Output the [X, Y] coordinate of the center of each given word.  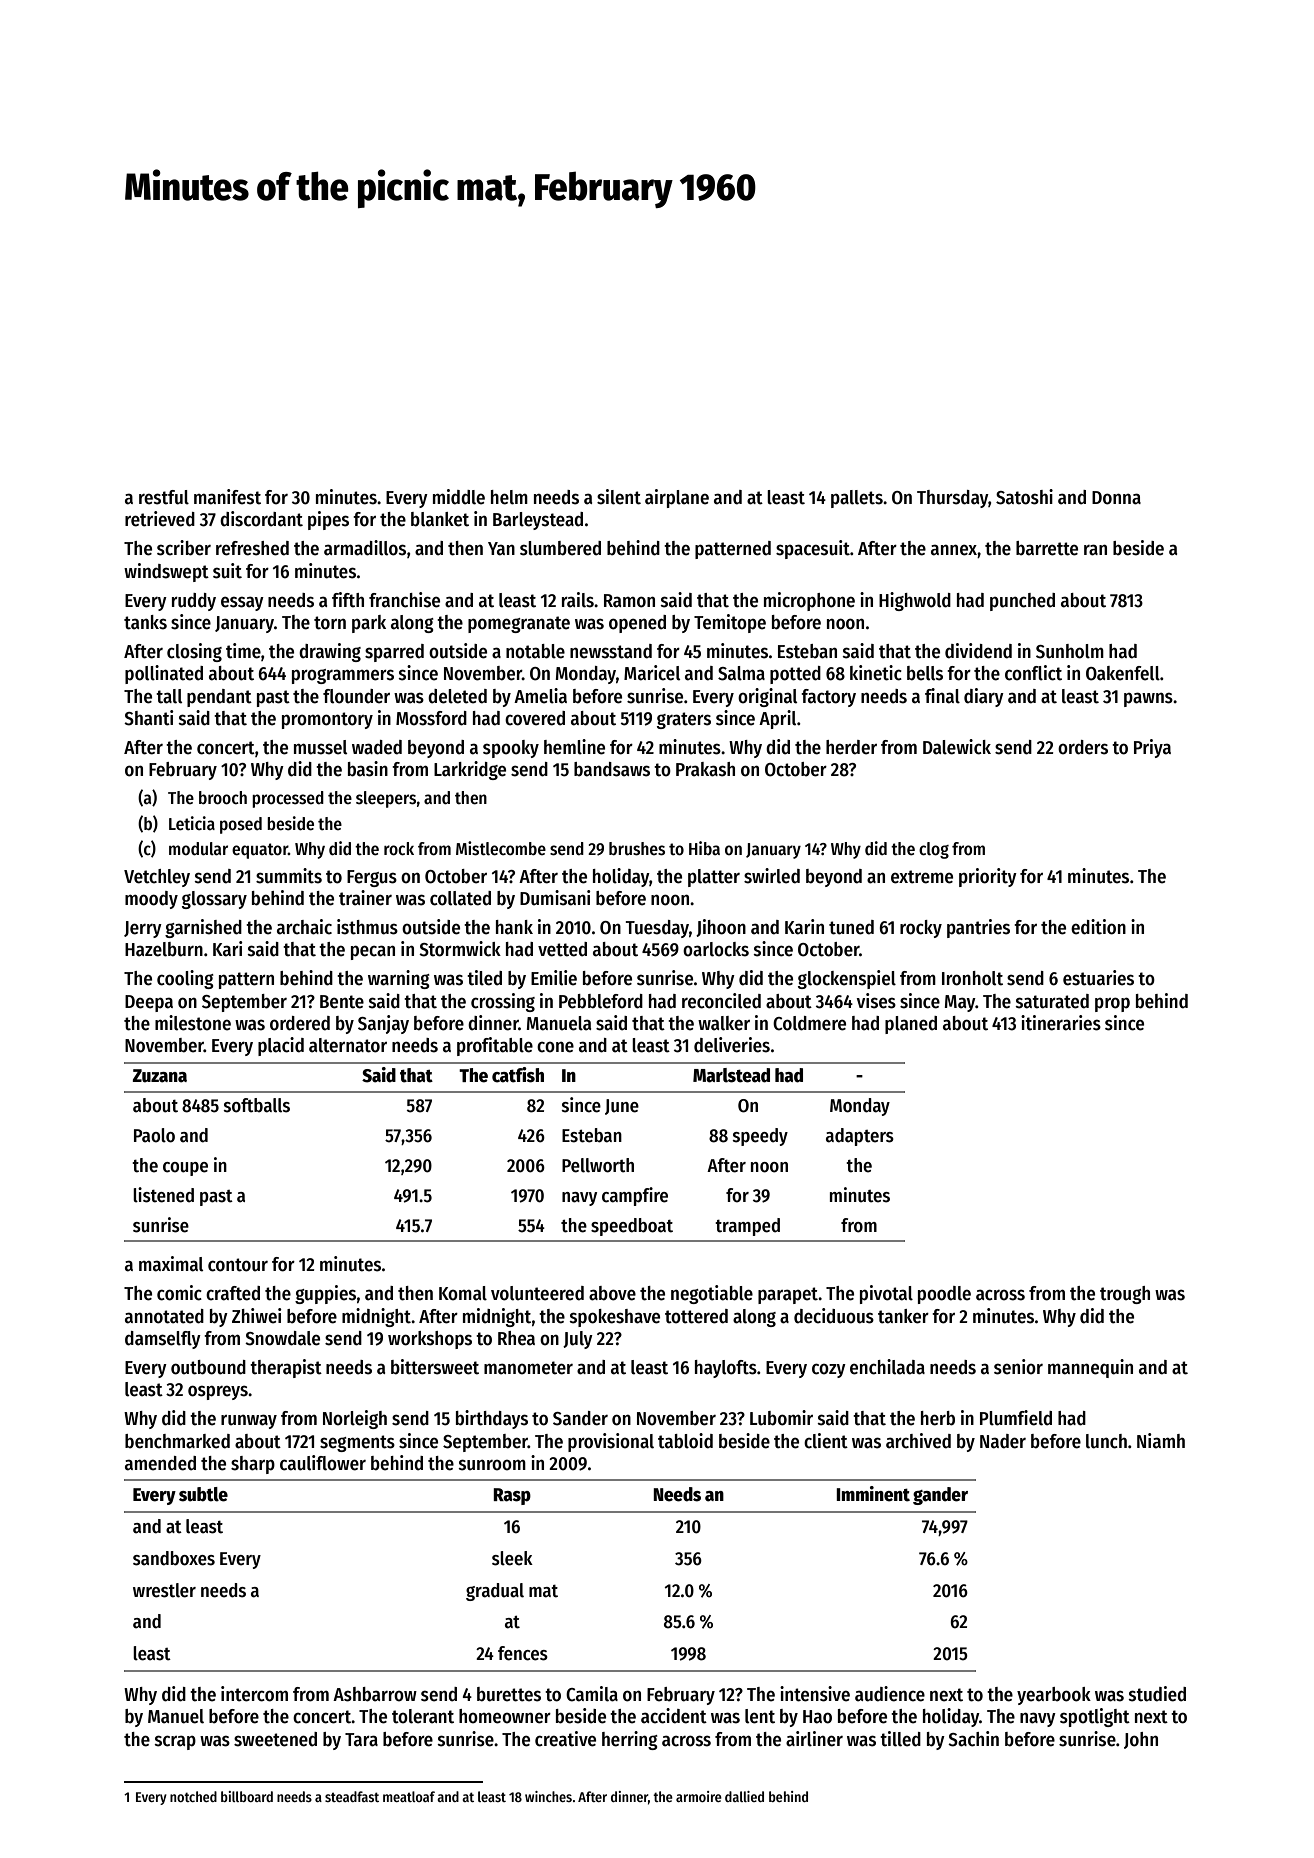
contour [238, 1265]
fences [523, 1653]
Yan [501, 549]
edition [1098, 927]
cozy [829, 1370]
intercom [254, 1694]
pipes [328, 520]
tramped [747, 1227]
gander [940, 1496]
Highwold [915, 601]
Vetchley [157, 878]
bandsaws [612, 769]
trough [1125, 1295]
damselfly [163, 1340]
